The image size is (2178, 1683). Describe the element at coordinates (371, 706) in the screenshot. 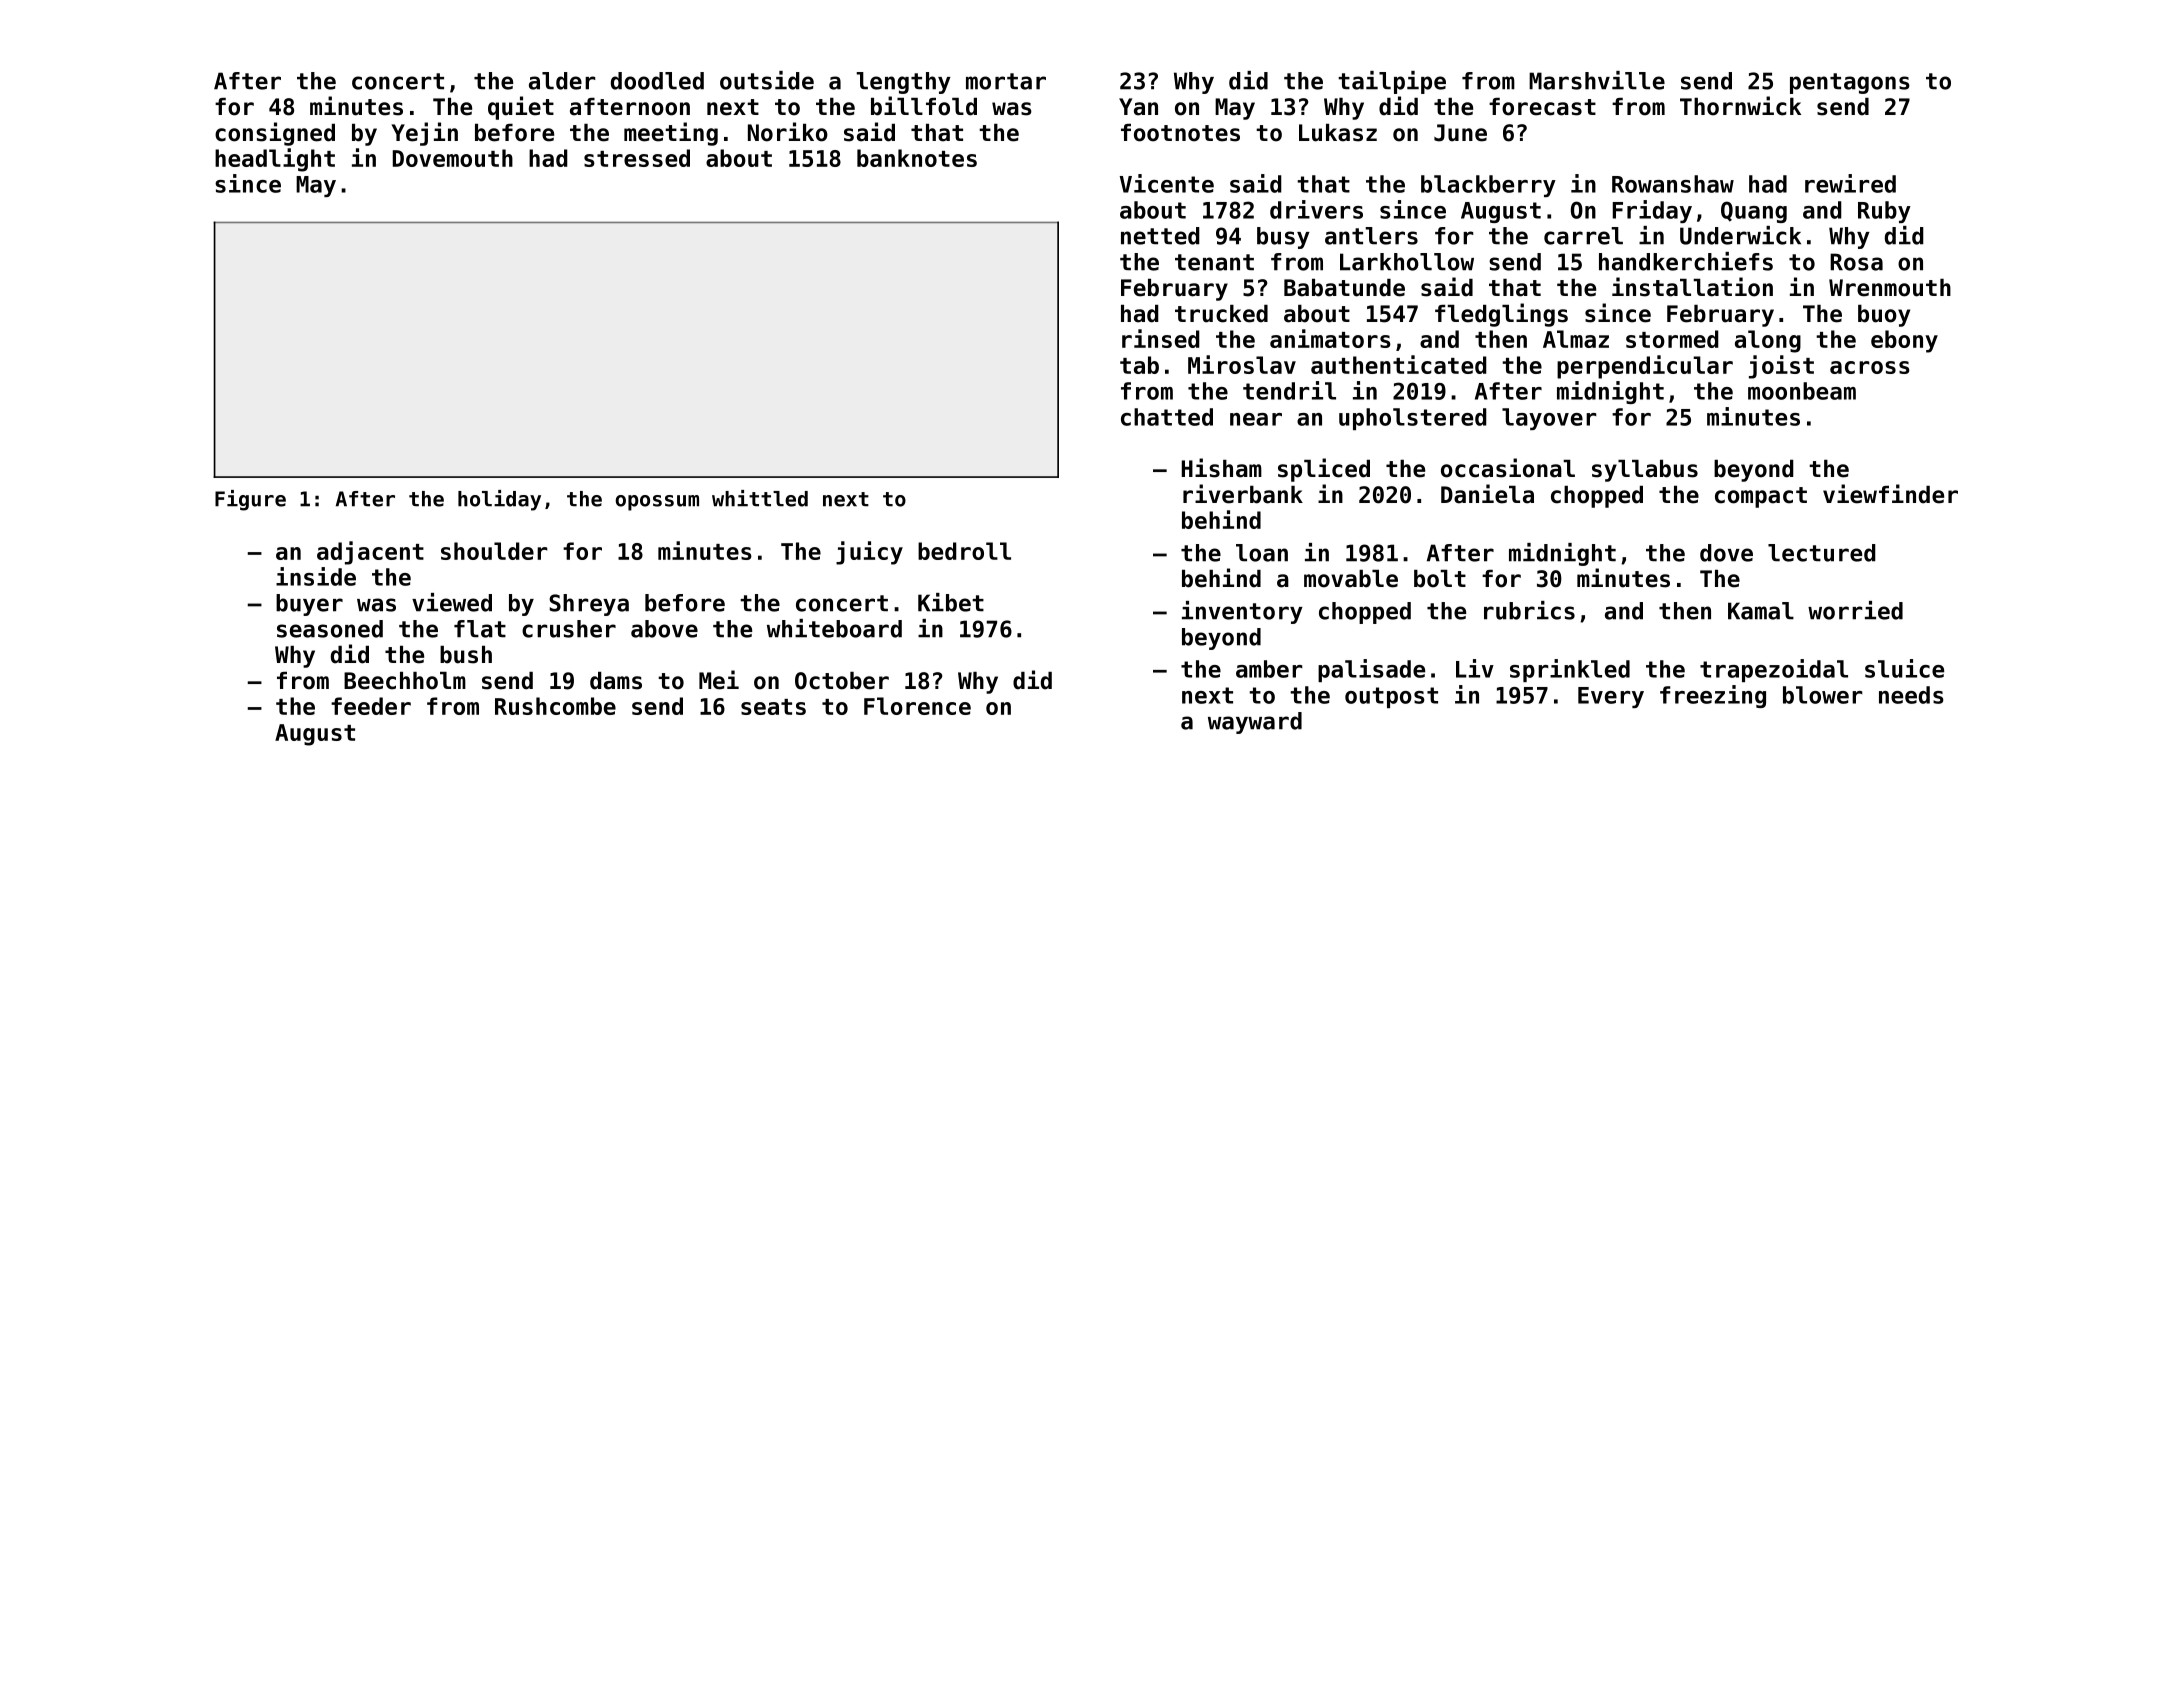

I see `feeder` at that location.
